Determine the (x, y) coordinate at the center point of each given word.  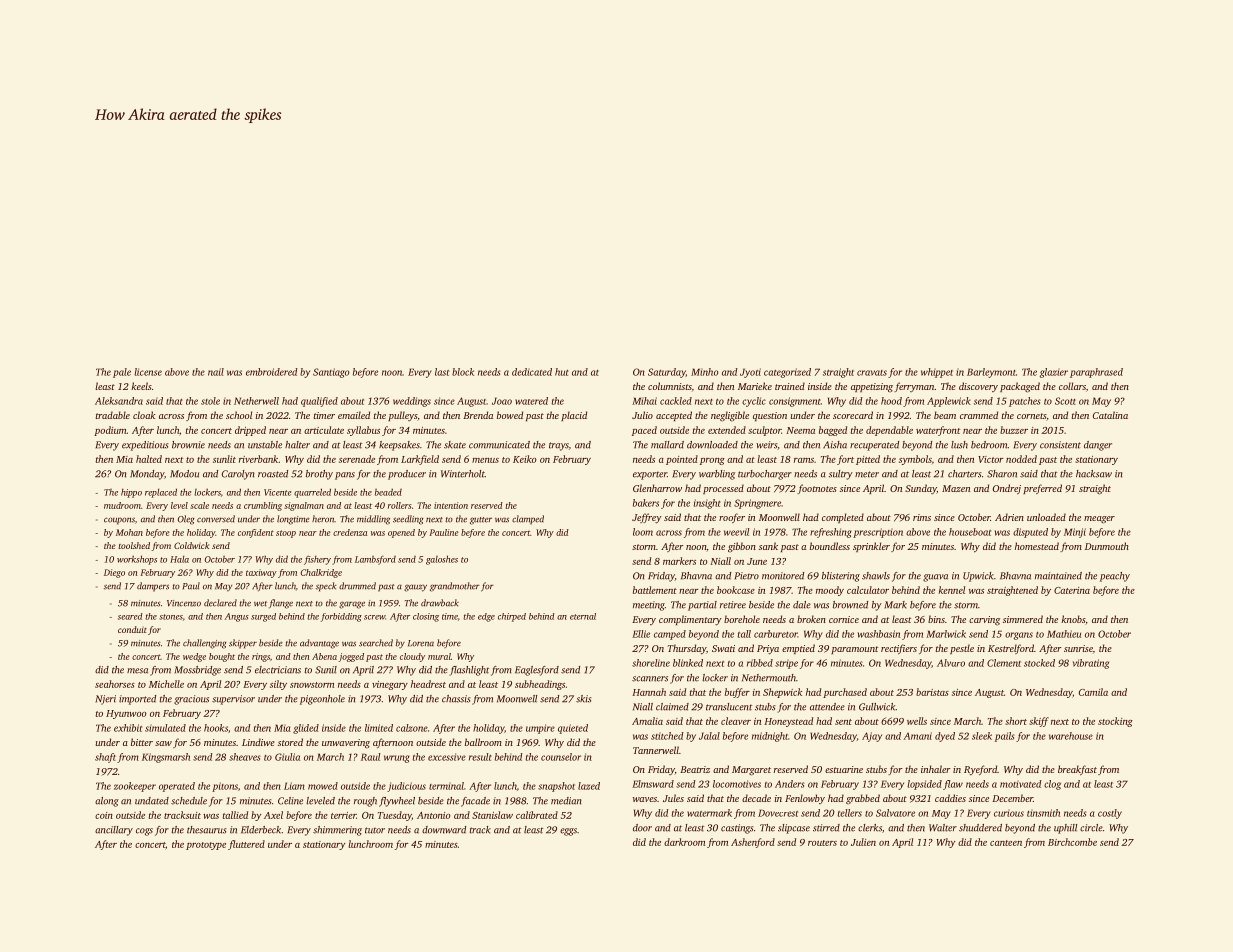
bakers (646, 503)
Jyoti (750, 373)
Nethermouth (769, 678)
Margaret (751, 771)
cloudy (412, 657)
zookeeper (135, 787)
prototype (206, 846)
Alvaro (951, 663)
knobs (1073, 619)
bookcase (736, 590)
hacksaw (1094, 474)
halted (149, 459)
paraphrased (1096, 373)
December (1012, 798)
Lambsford (375, 560)
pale (122, 373)
